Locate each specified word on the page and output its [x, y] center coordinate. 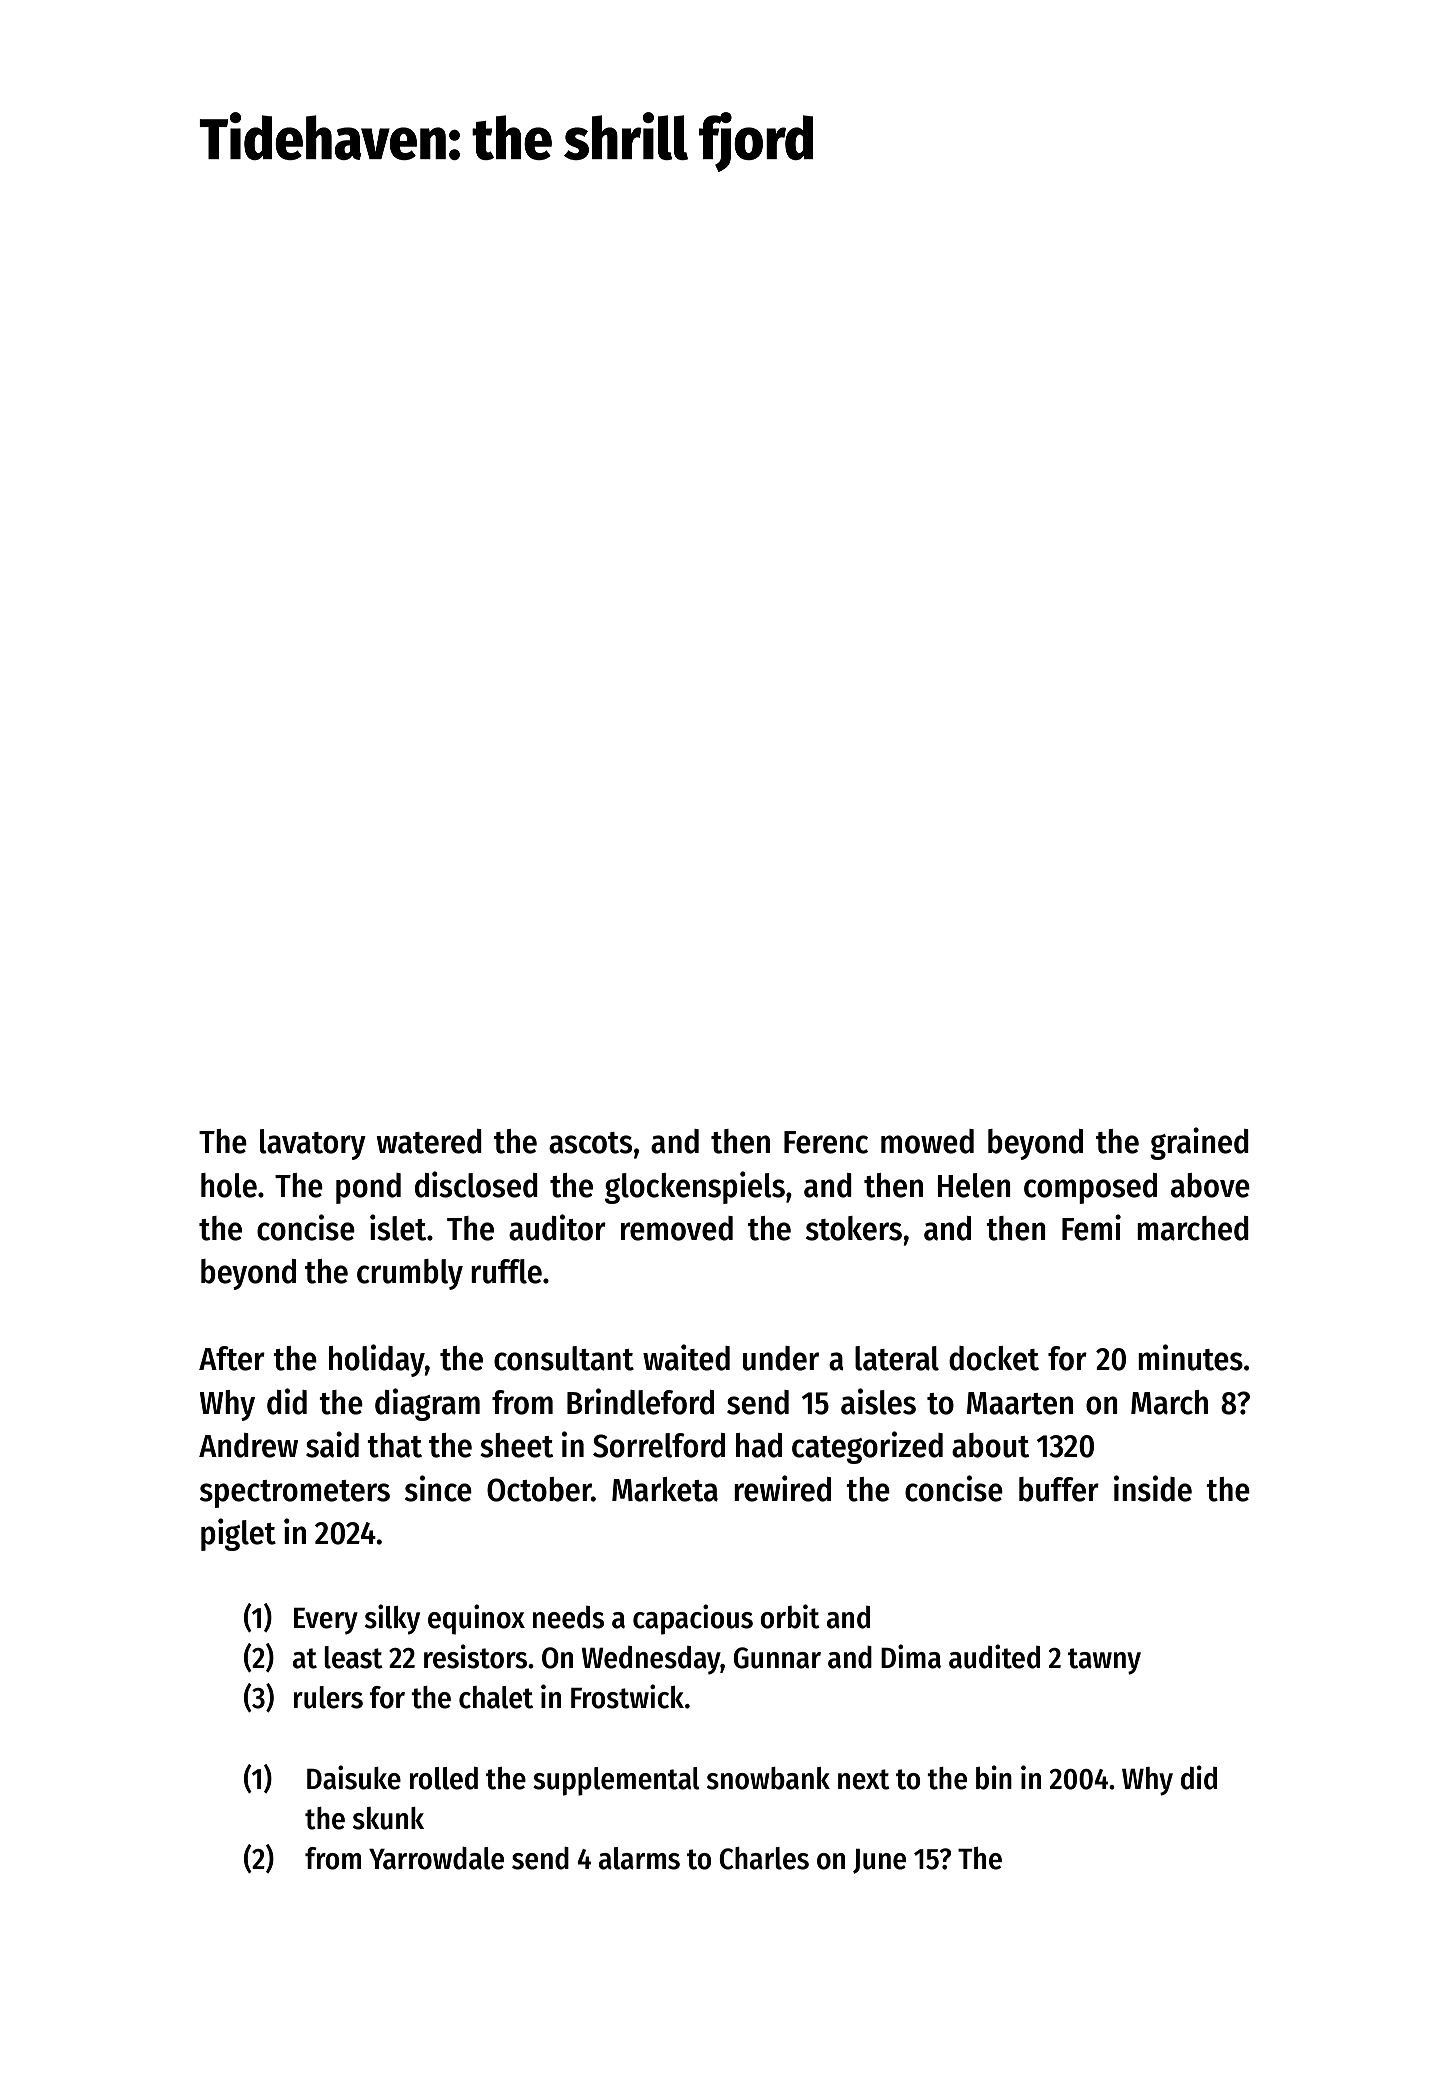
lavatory [313, 1144]
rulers [328, 1697]
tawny [1104, 1661]
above [1210, 1185]
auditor [557, 1227]
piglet [238, 1534]
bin [994, 1777]
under [781, 1358]
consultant [564, 1358]
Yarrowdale [436, 1858]
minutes [1190, 1357]
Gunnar [777, 1658]
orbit [790, 1616]
